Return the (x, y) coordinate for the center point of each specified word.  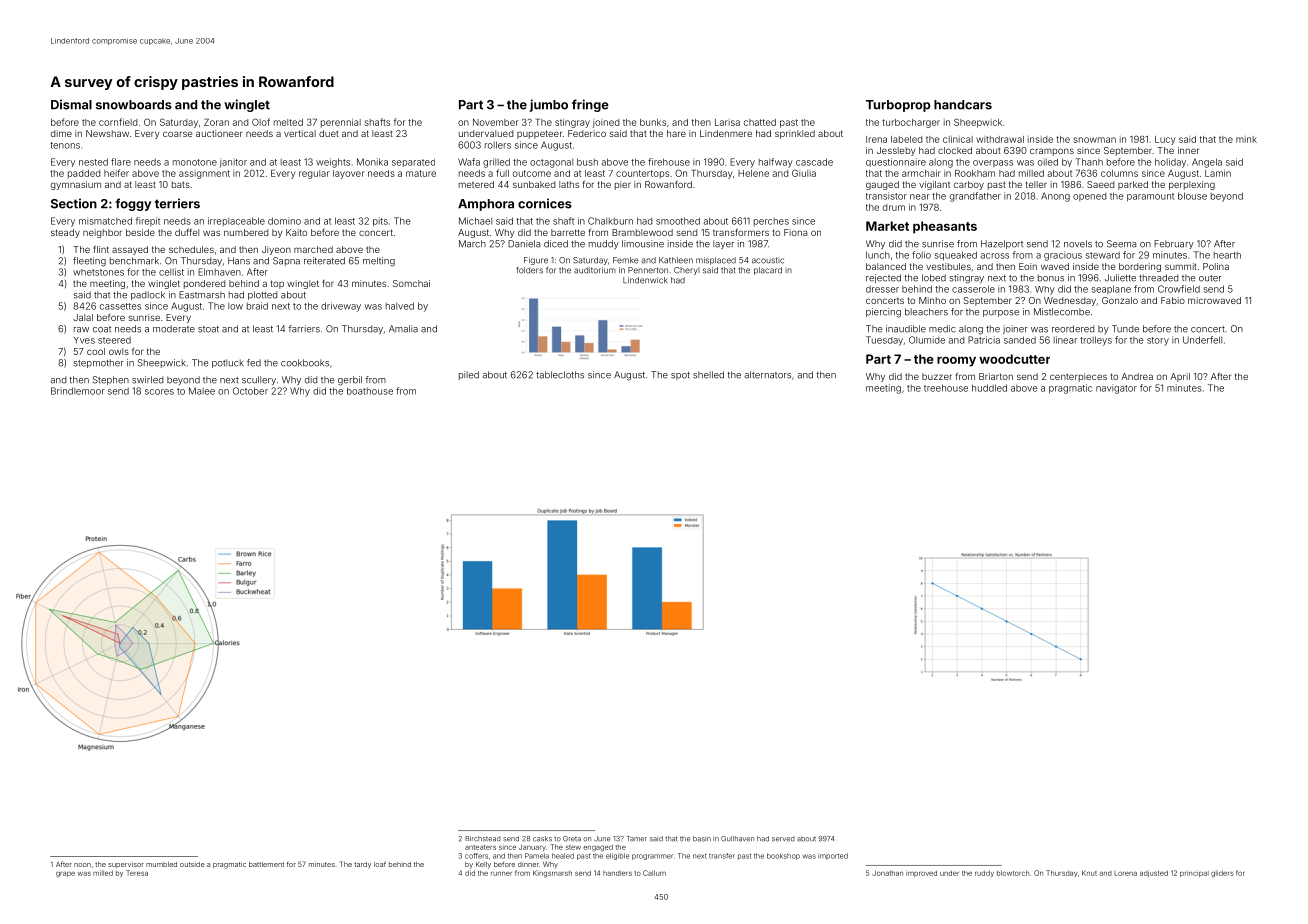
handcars (963, 105)
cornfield (118, 122)
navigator (1116, 389)
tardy (362, 865)
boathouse (370, 391)
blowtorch (1013, 873)
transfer (722, 856)
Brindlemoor (78, 391)
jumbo (548, 105)
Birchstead (483, 839)
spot (680, 376)
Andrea (1137, 376)
